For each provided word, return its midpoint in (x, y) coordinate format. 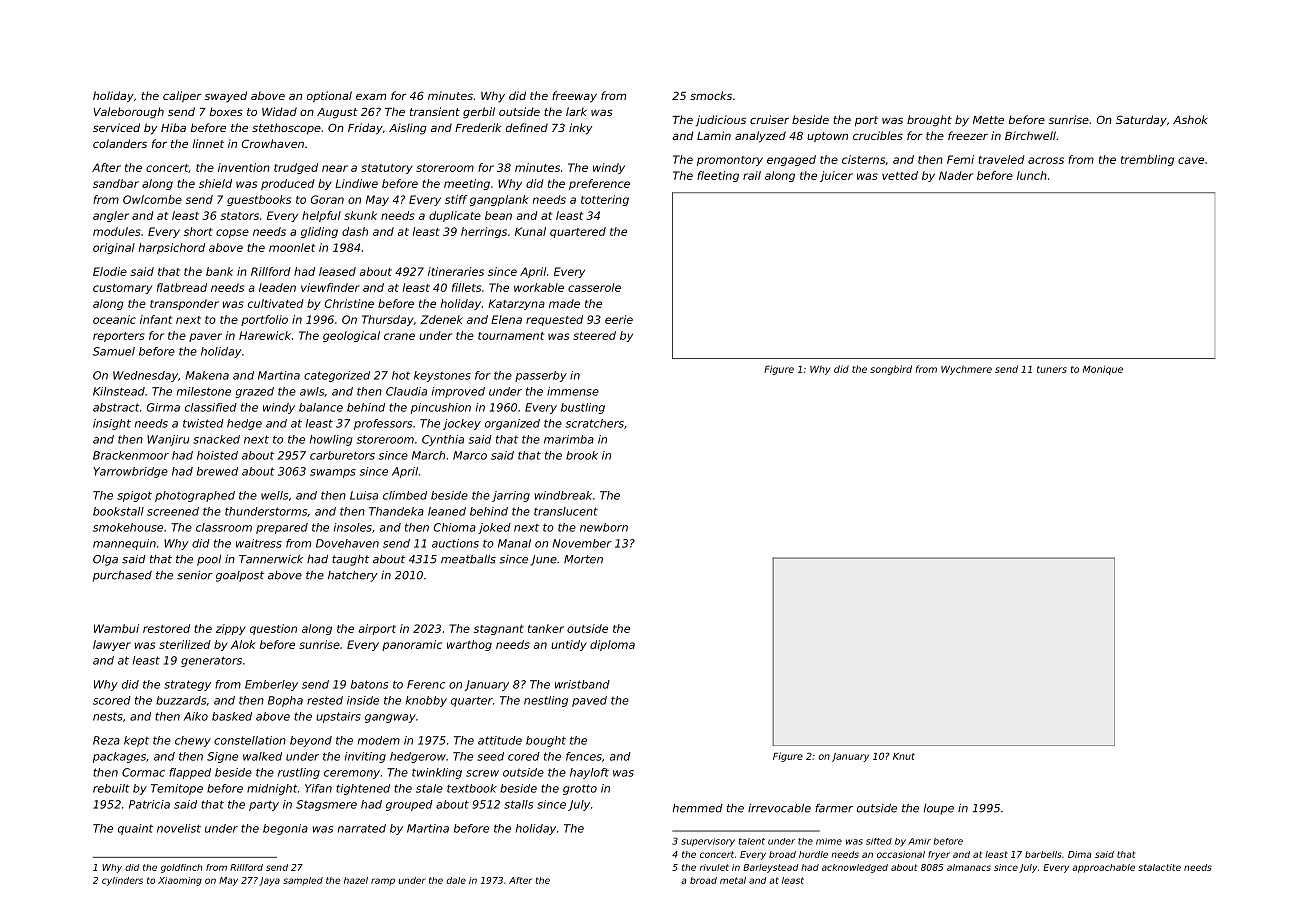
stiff (456, 199)
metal (733, 880)
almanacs (969, 867)
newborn (604, 527)
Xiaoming (180, 881)
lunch (1032, 175)
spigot (134, 496)
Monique (1103, 370)
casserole (594, 287)
